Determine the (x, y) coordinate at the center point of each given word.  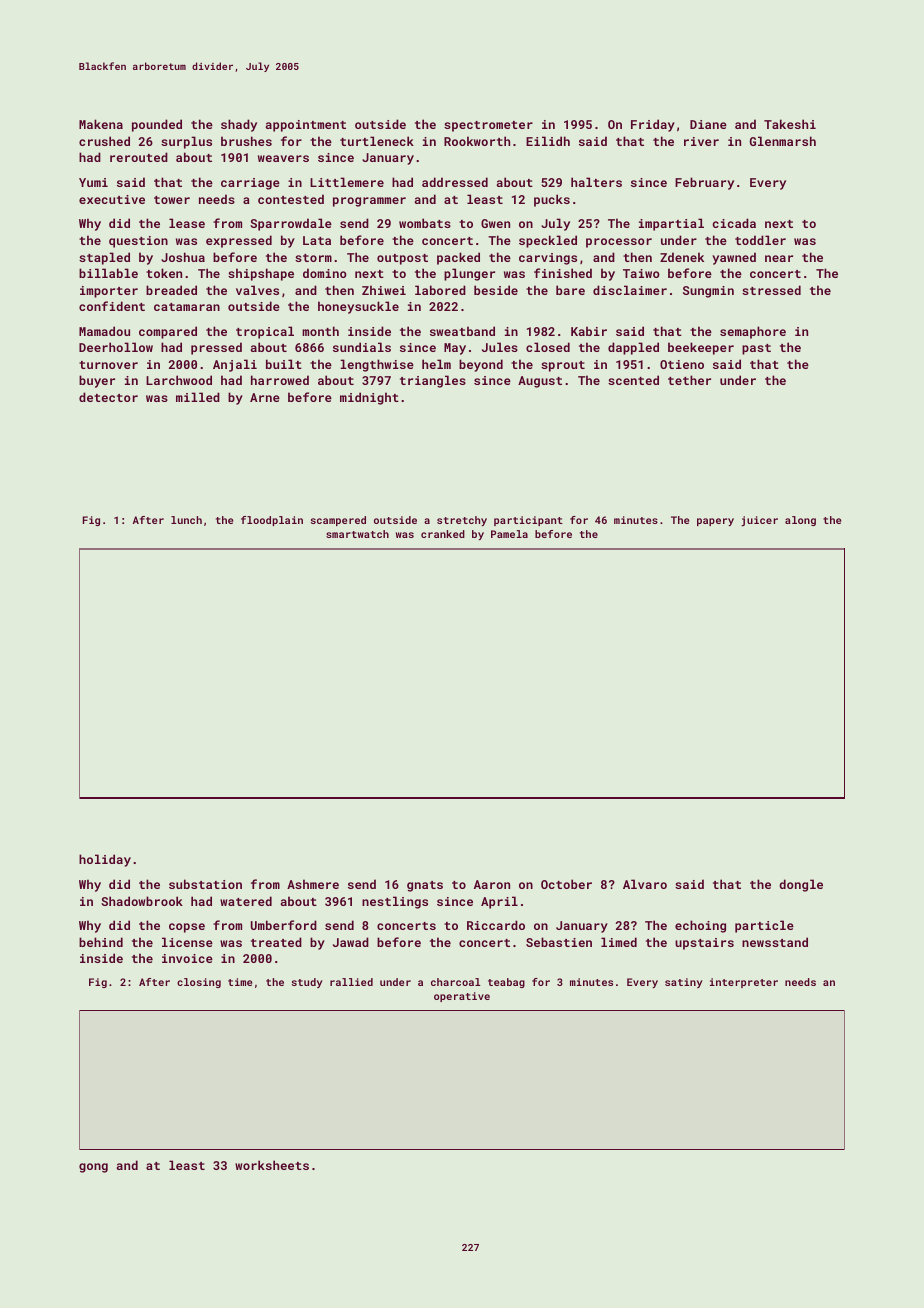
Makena (101, 124)
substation (205, 884)
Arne (265, 397)
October (566, 884)
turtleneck (377, 141)
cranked (443, 534)
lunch (186, 520)
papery (715, 522)
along (800, 521)
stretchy (462, 521)
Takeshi (790, 124)
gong (93, 1168)
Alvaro (645, 884)
